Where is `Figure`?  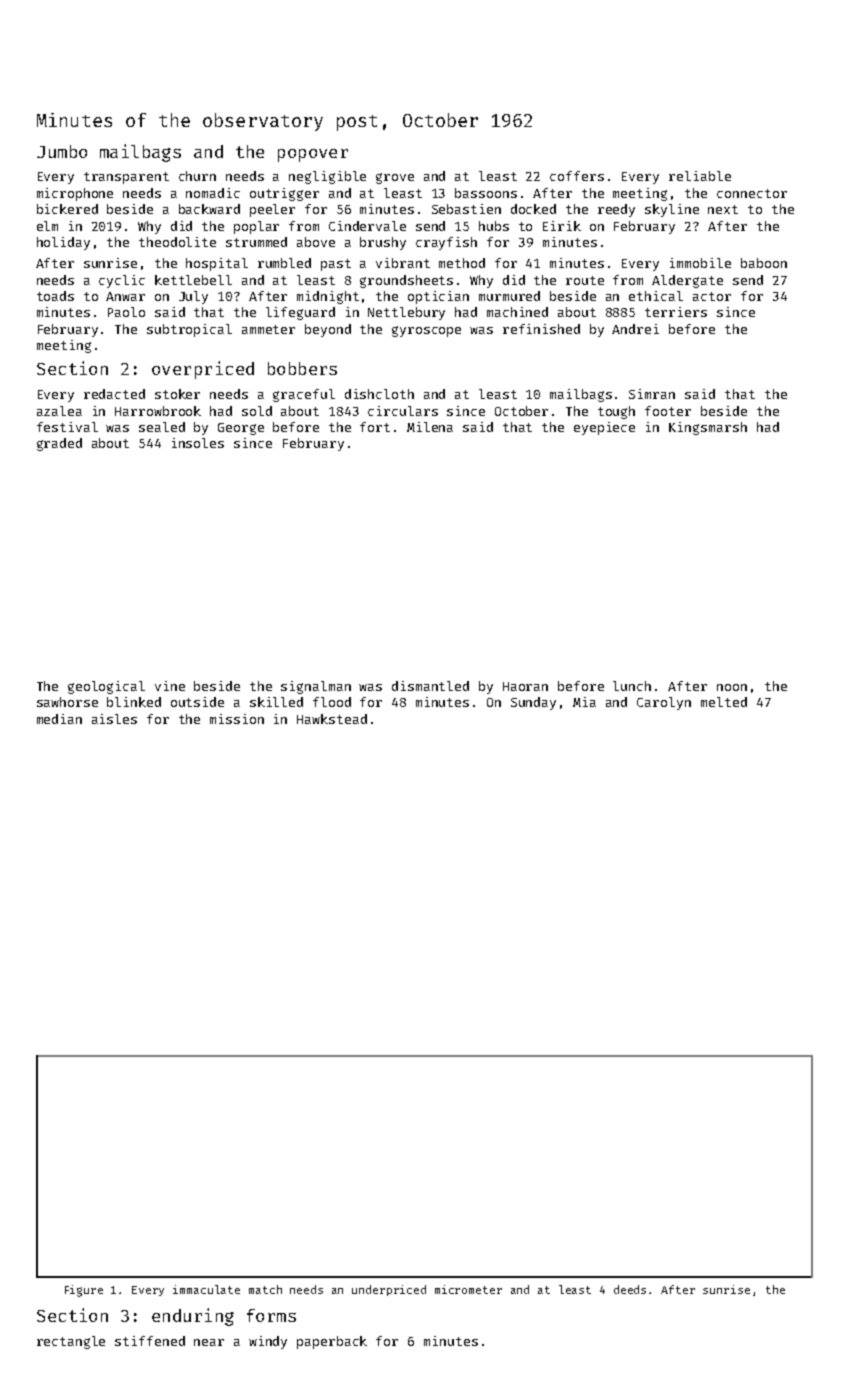 Figure is located at coordinates (84, 1291).
